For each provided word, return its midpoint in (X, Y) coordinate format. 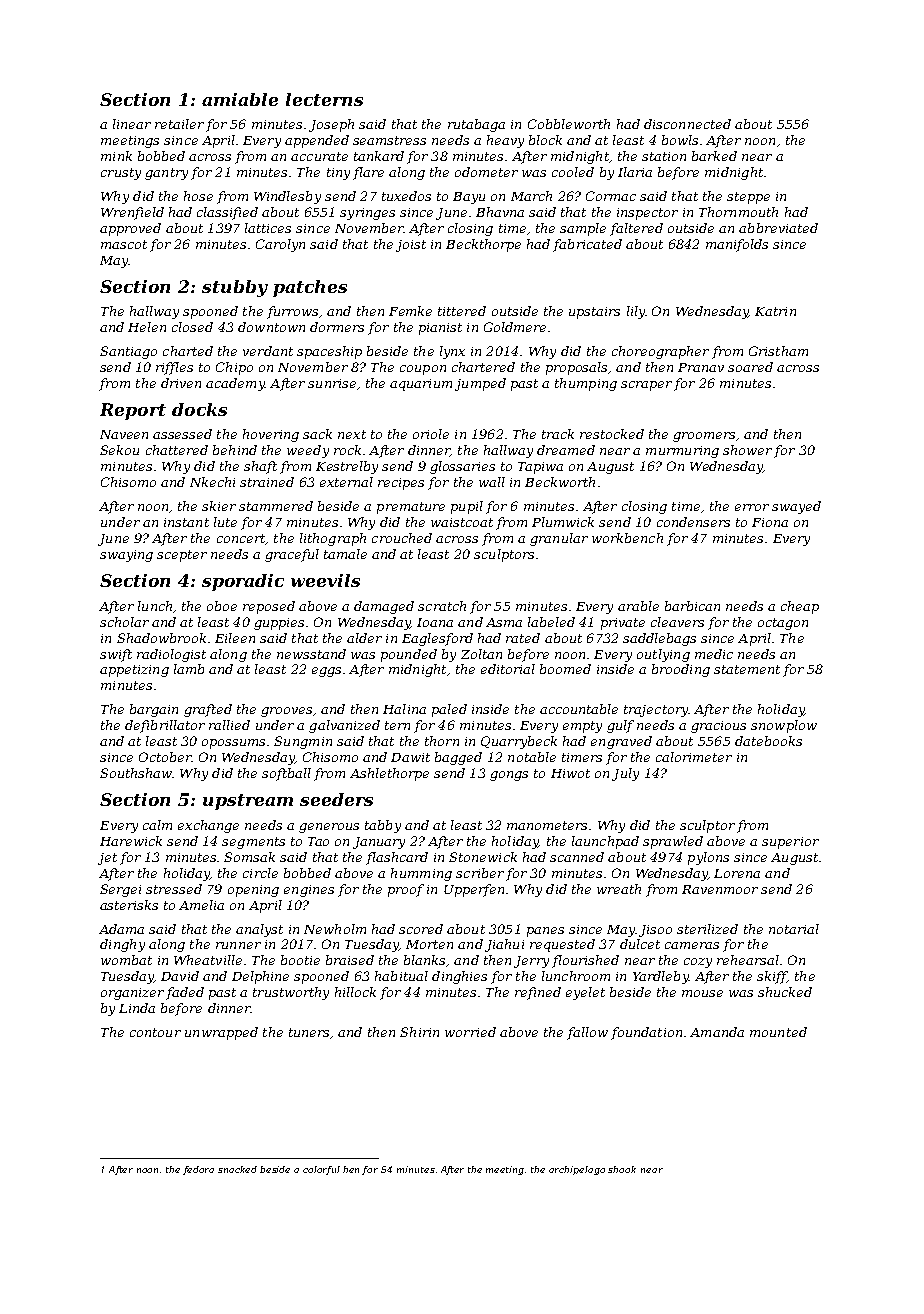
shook (622, 1169)
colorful (321, 1170)
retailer (179, 124)
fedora (198, 1170)
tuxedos (406, 196)
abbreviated (778, 228)
